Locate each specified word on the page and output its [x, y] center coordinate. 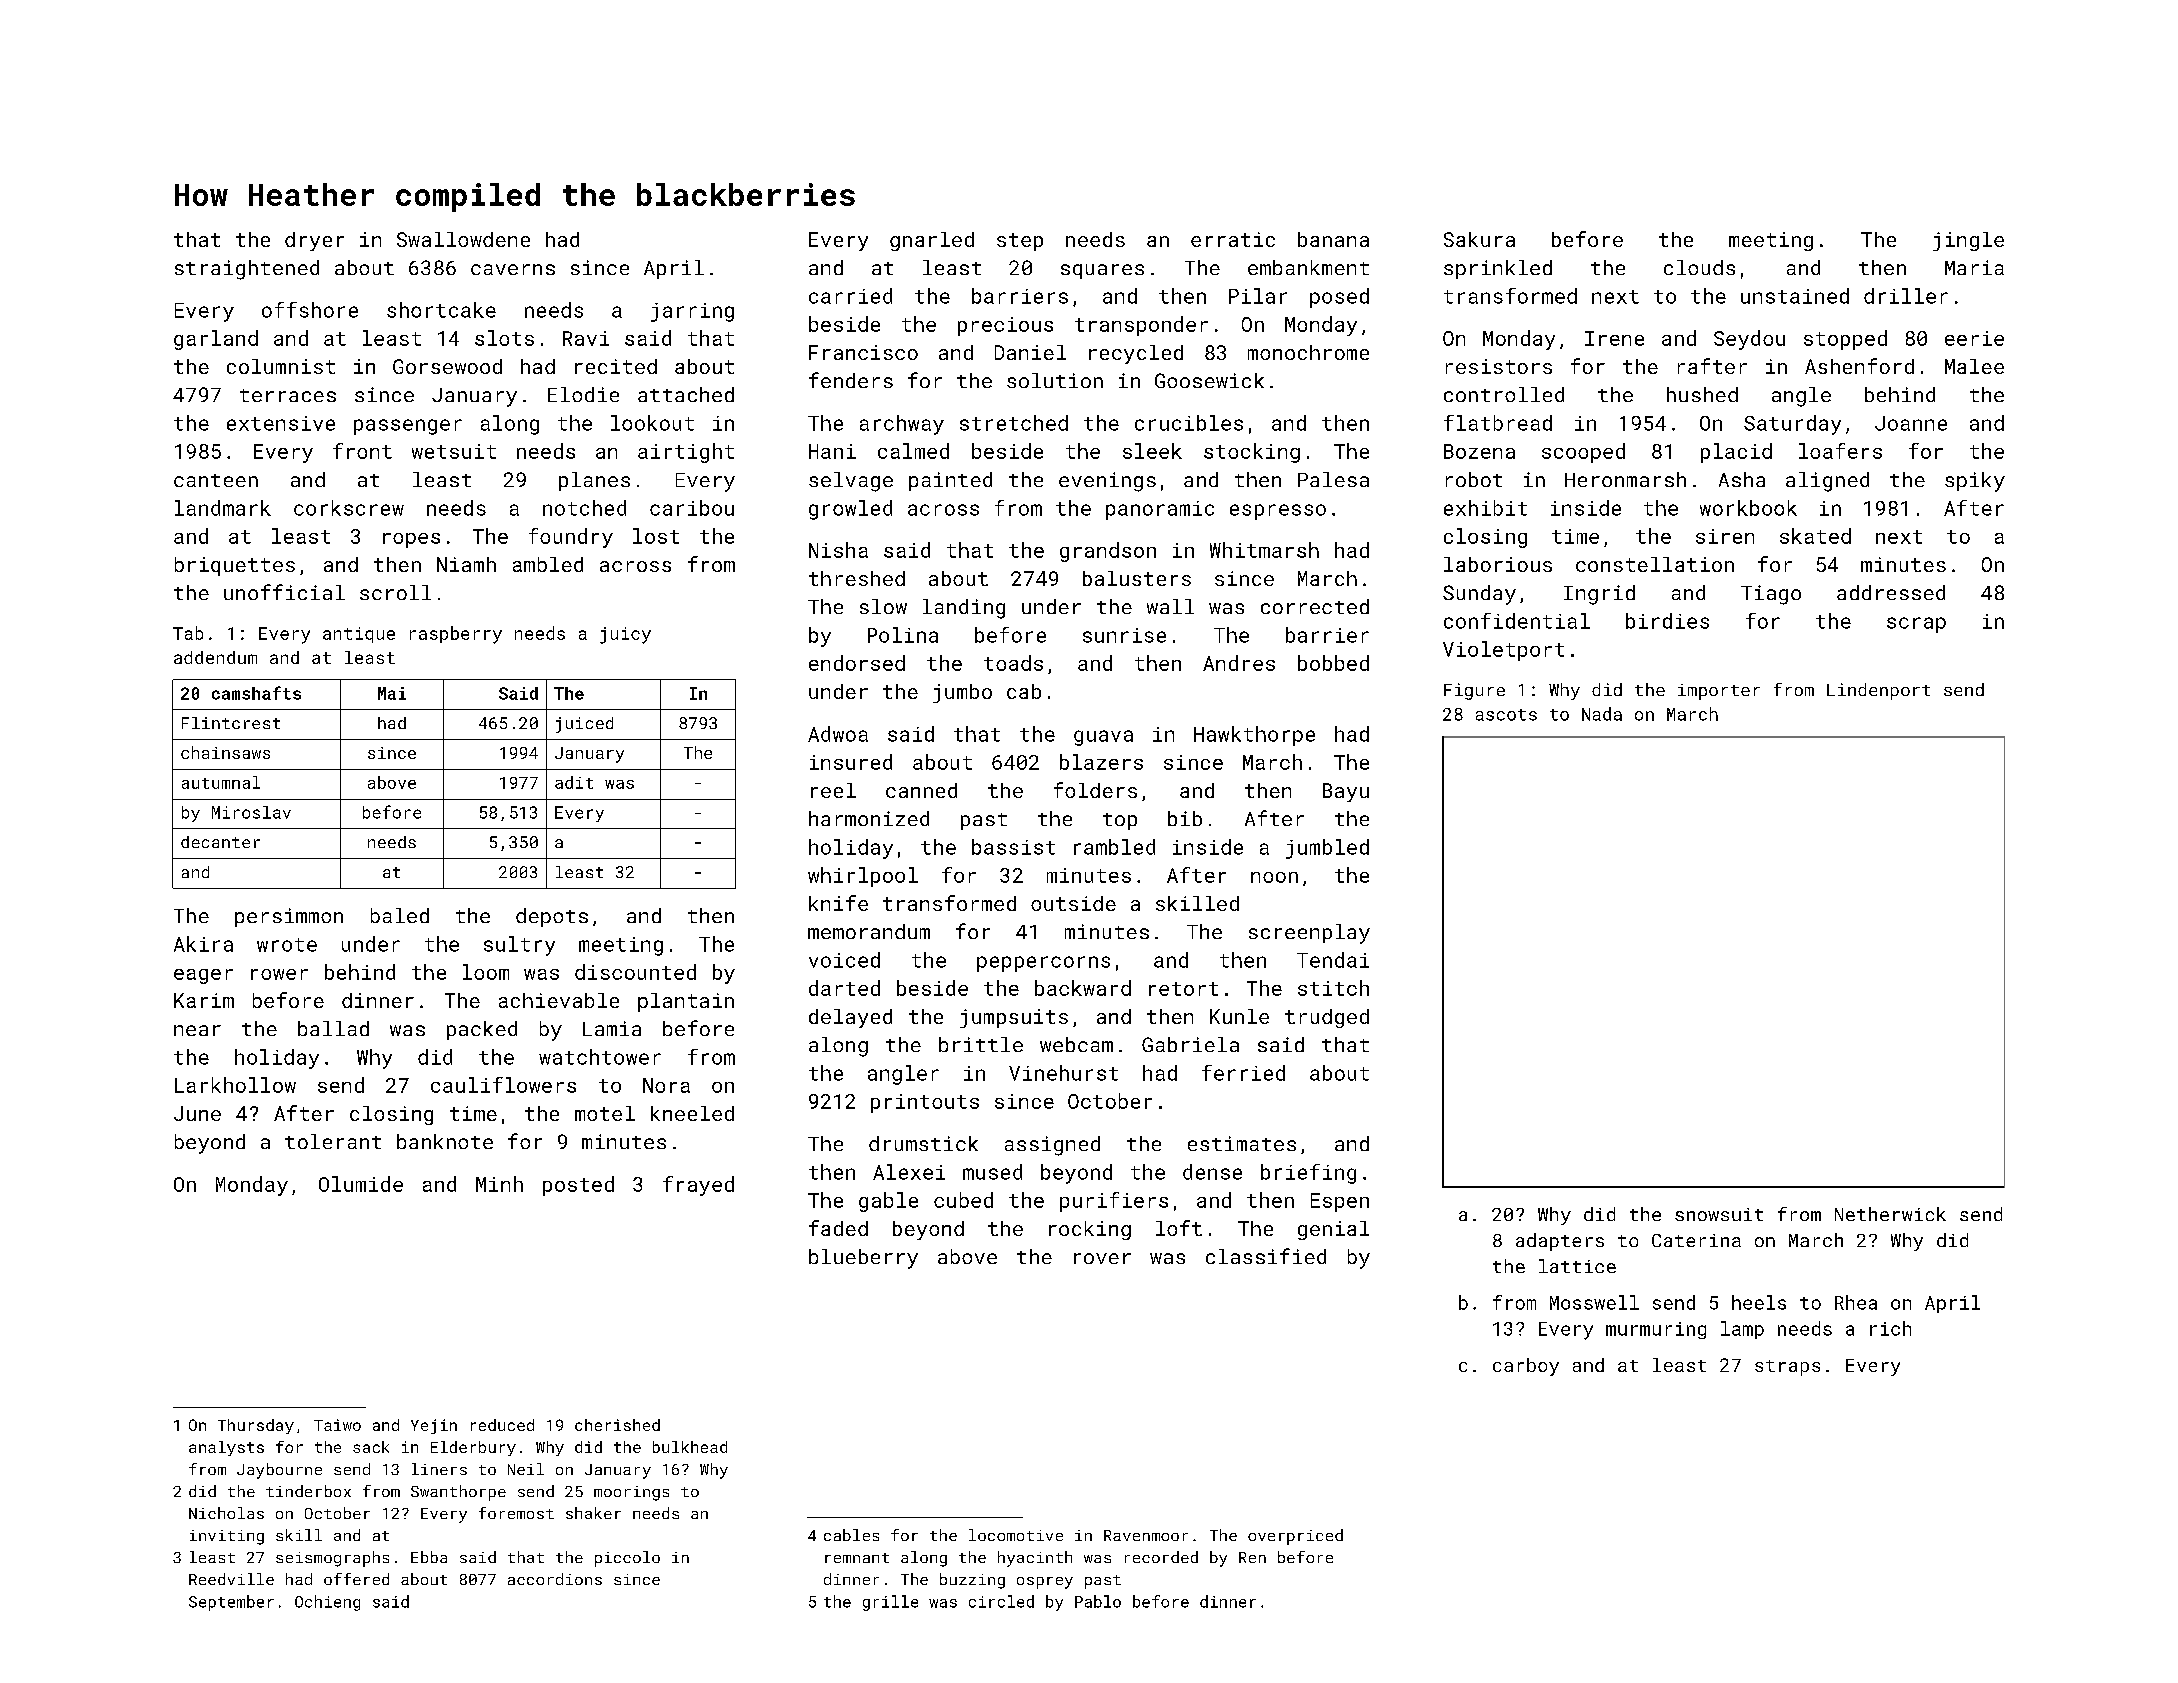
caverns [513, 269]
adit [574, 782]
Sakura [1479, 239]
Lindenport [1878, 691]
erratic [1233, 239]
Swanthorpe [458, 1493]
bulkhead [690, 1447]
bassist [1013, 847]
